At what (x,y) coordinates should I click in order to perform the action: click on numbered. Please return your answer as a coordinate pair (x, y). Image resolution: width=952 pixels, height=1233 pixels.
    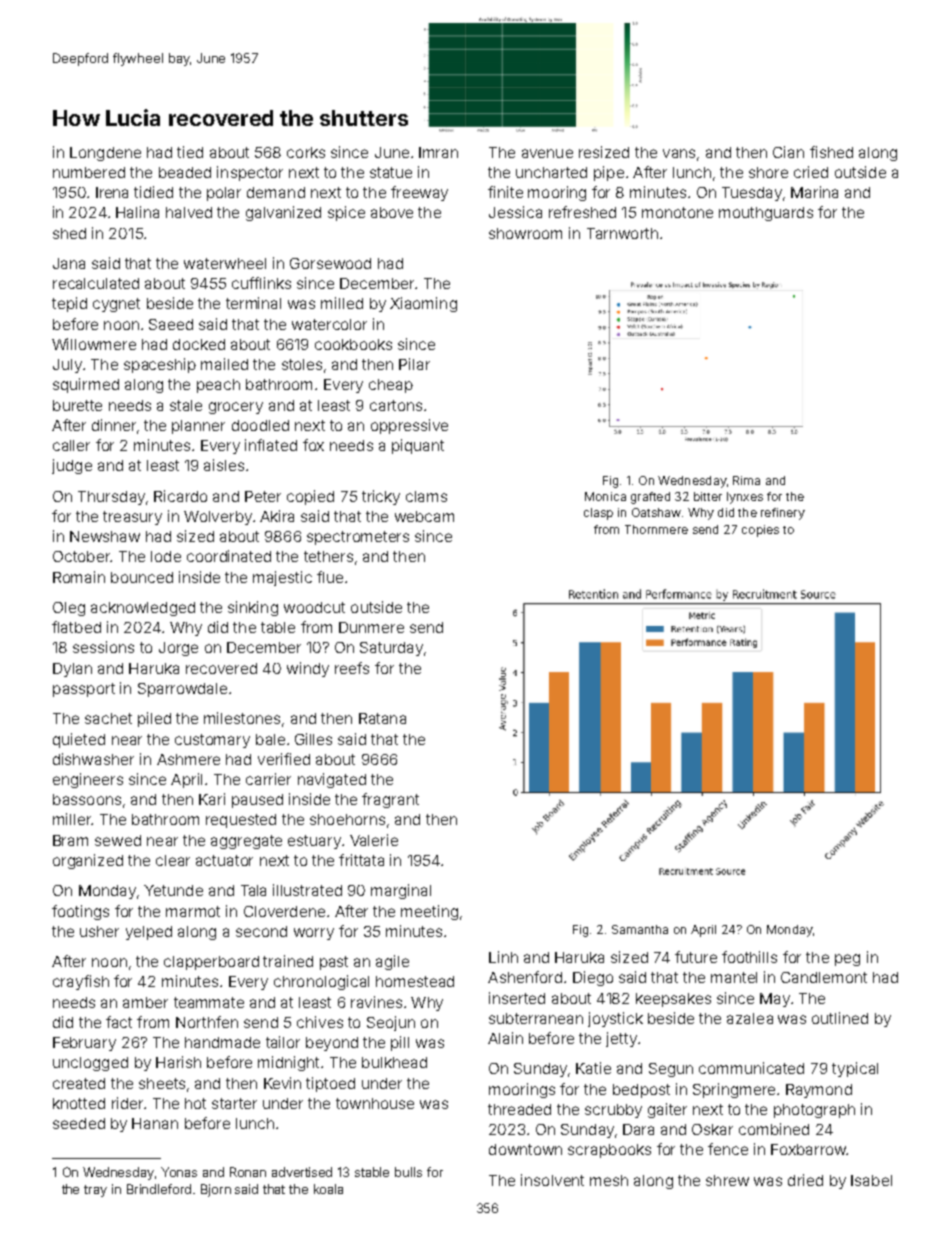
    Looking at the image, I should click on (89, 172).
